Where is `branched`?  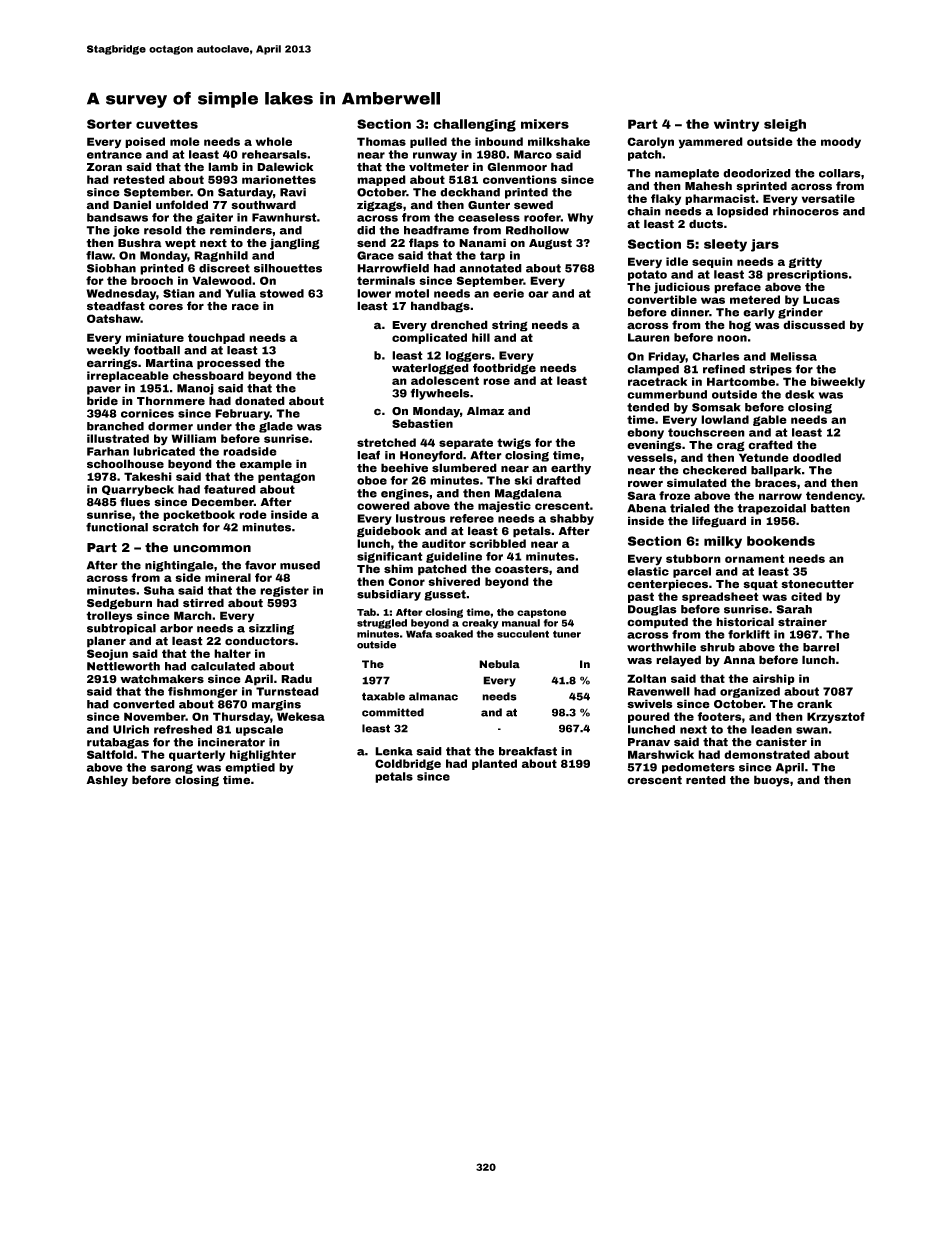
branched is located at coordinates (115, 426).
